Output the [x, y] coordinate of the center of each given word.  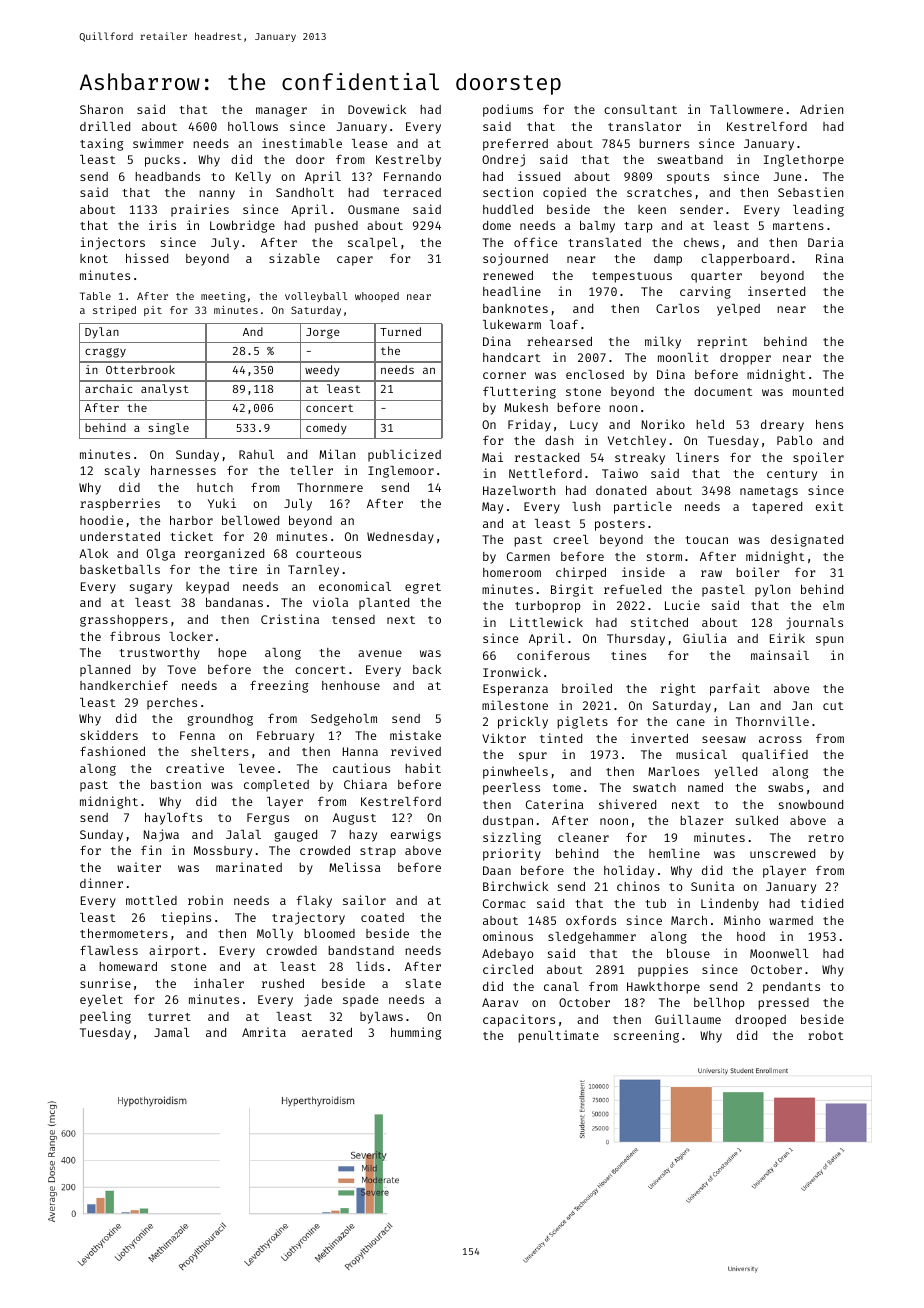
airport [174, 951]
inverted [659, 738]
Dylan [102, 333]
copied [564, 193]
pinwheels [515, 772]
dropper [745, 359]
